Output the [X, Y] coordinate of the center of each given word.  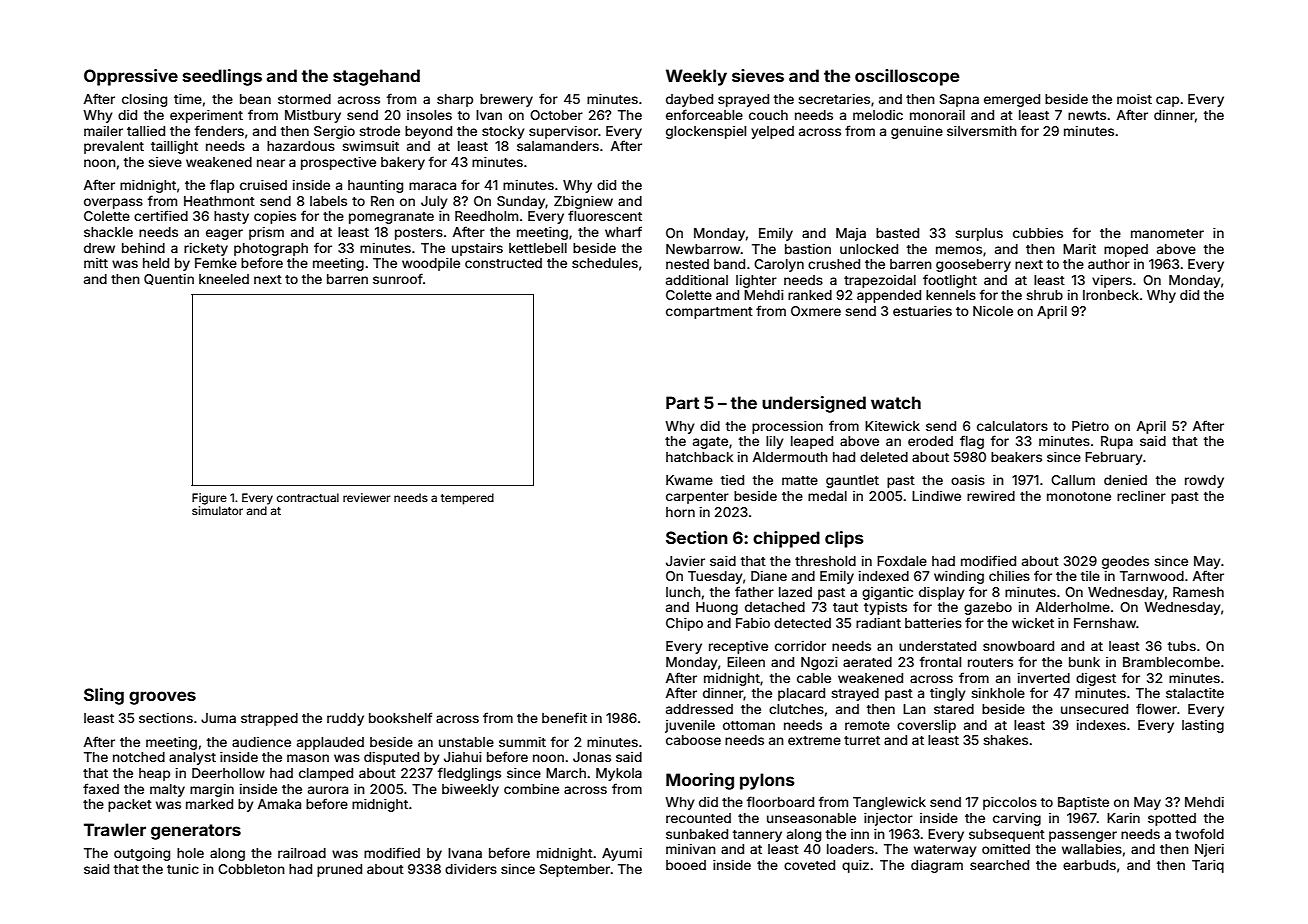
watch [896, 402]
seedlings [222, 77]
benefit [564, 717]
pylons [767, 781]
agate [710, 443]
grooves [162, 698]
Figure [209, 499]
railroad [302, 853]
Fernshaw [1105, 623]
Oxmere [816, 311]
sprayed [743, 100]
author [1109, 264]
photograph [271, 249]
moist [1134, 99]
